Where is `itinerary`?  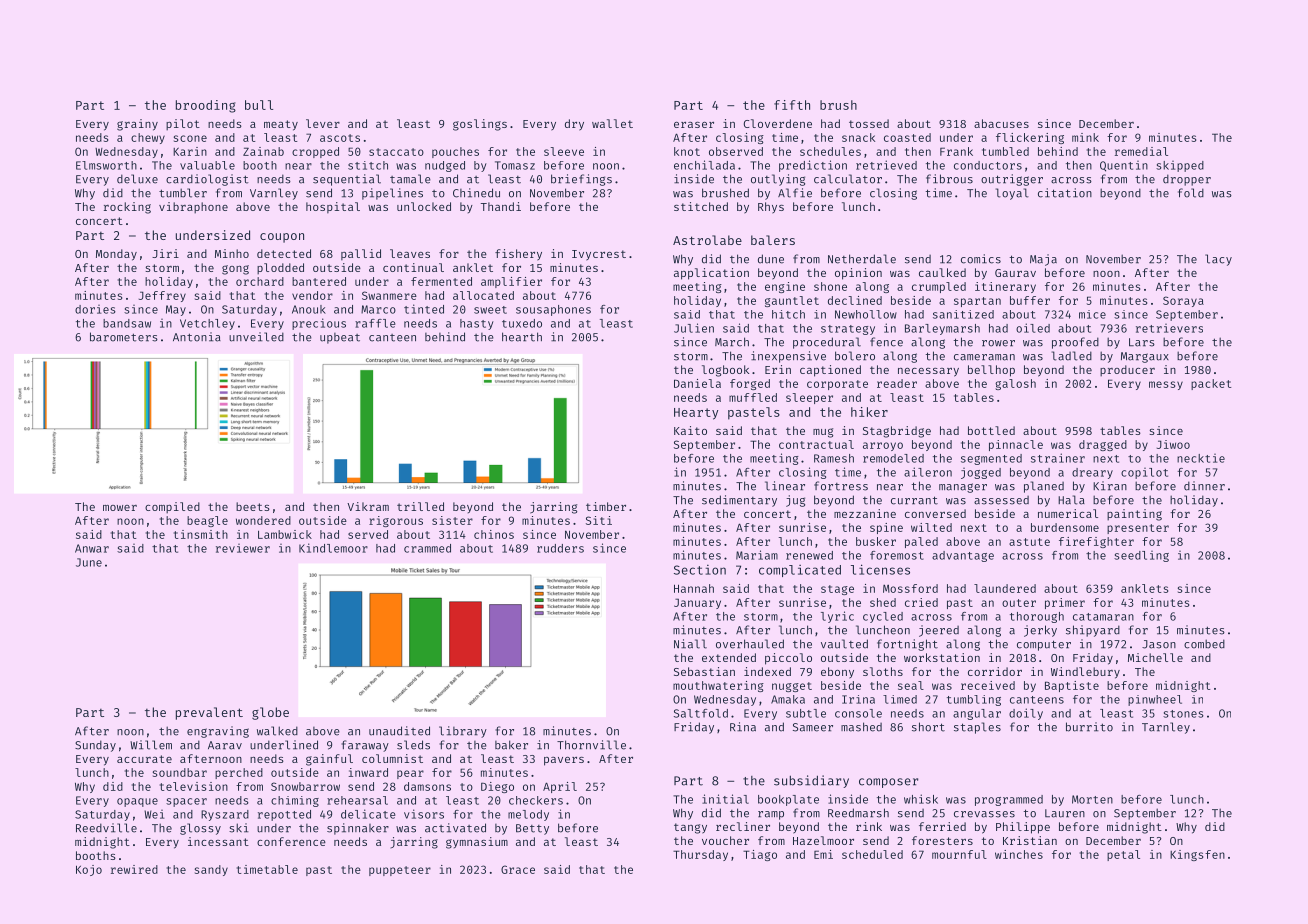
itinerary is located at coordinates (1005, 287).
